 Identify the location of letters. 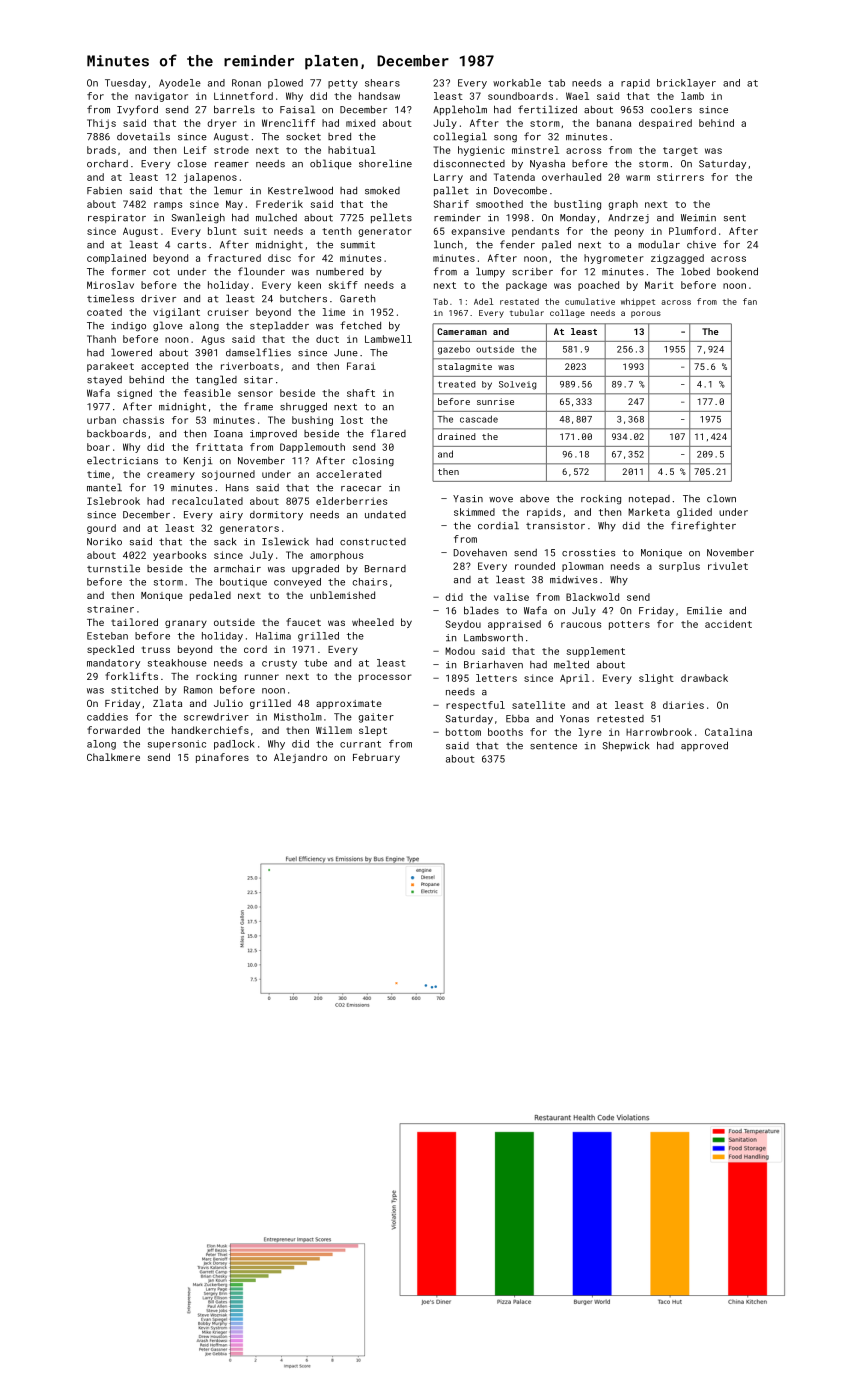
(496, 678).
